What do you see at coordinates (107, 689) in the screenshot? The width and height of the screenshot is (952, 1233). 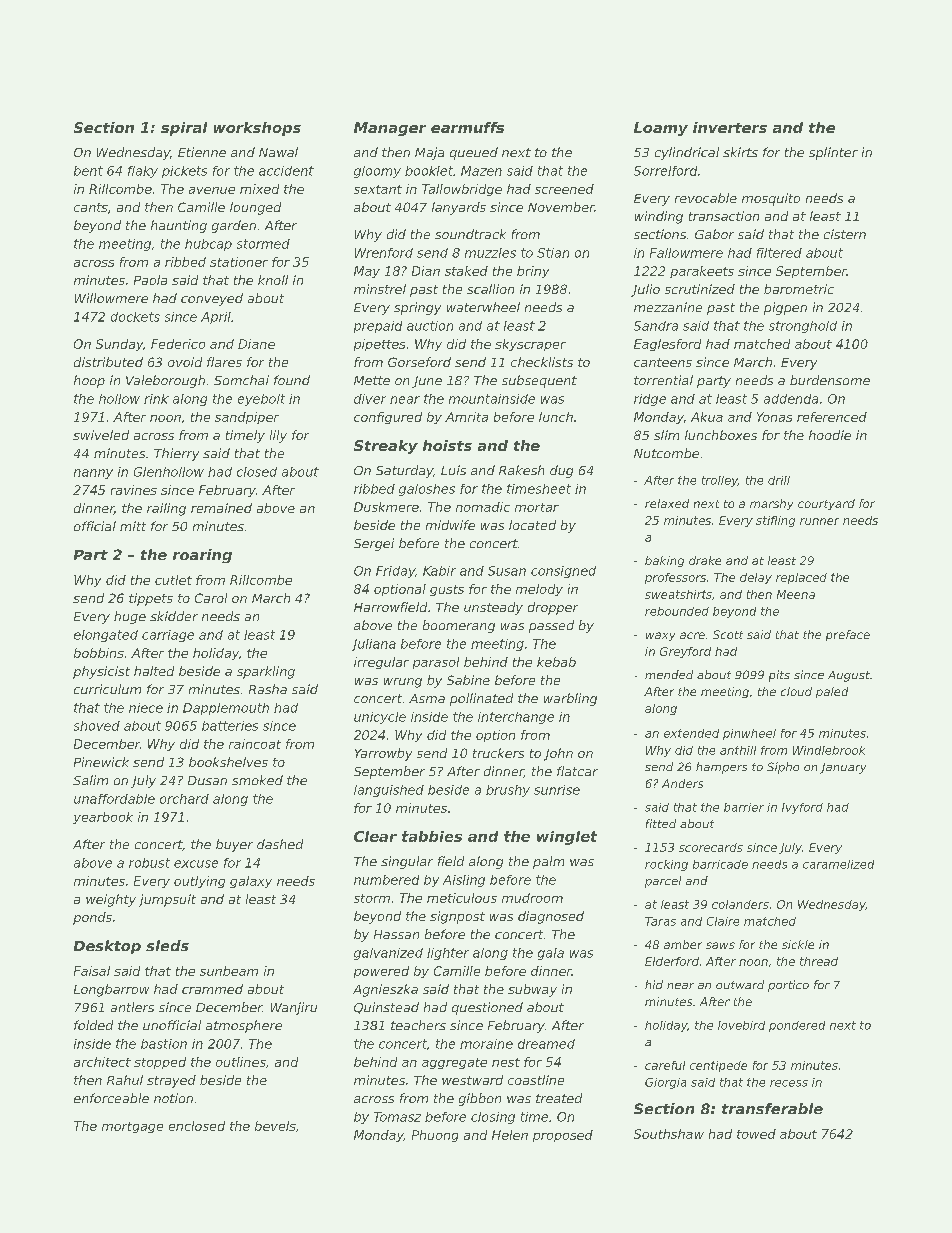 I see `curriculum` at bounding box center [107, 689].
